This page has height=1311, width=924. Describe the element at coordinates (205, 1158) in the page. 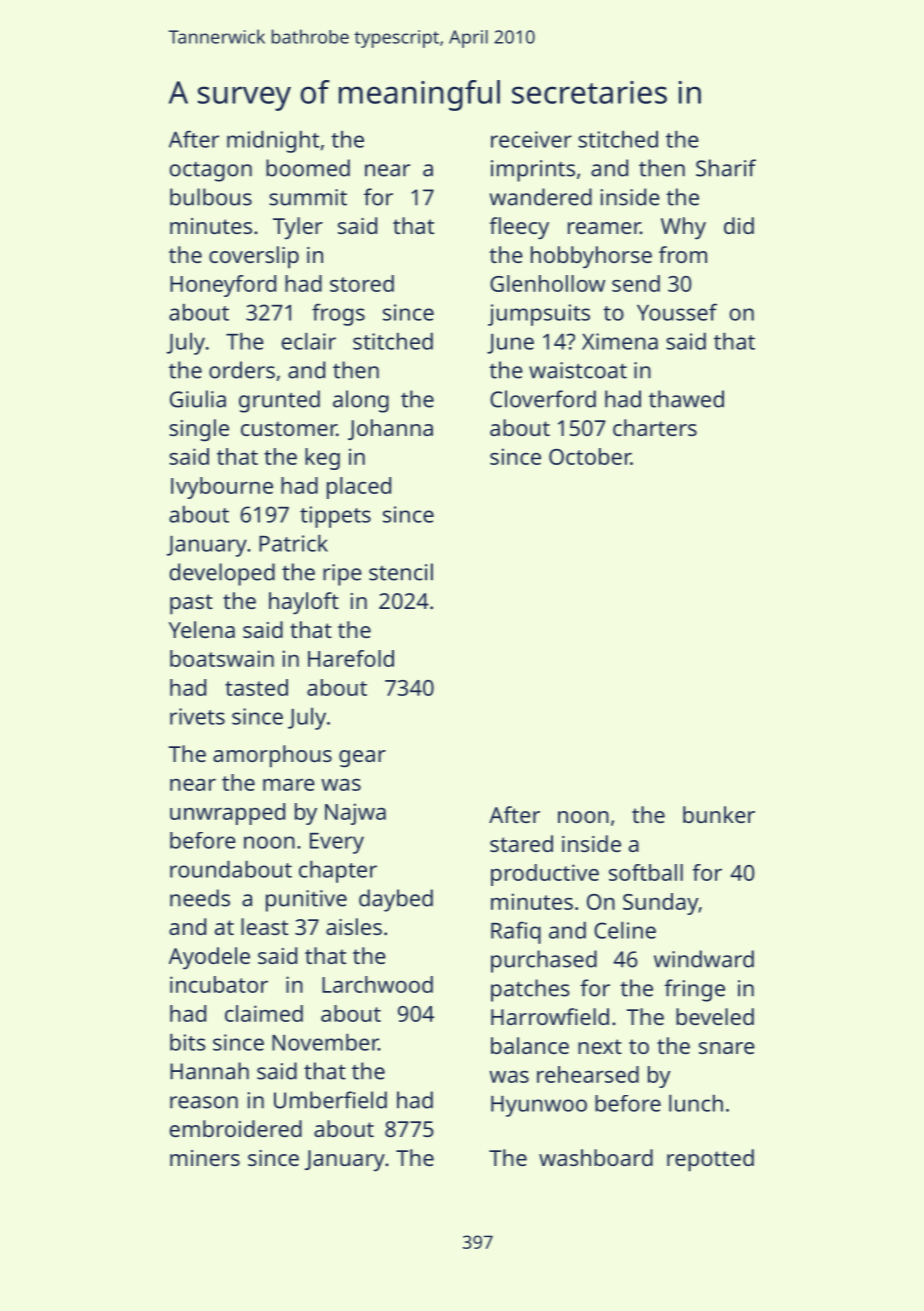

I see `miners` at that location.
